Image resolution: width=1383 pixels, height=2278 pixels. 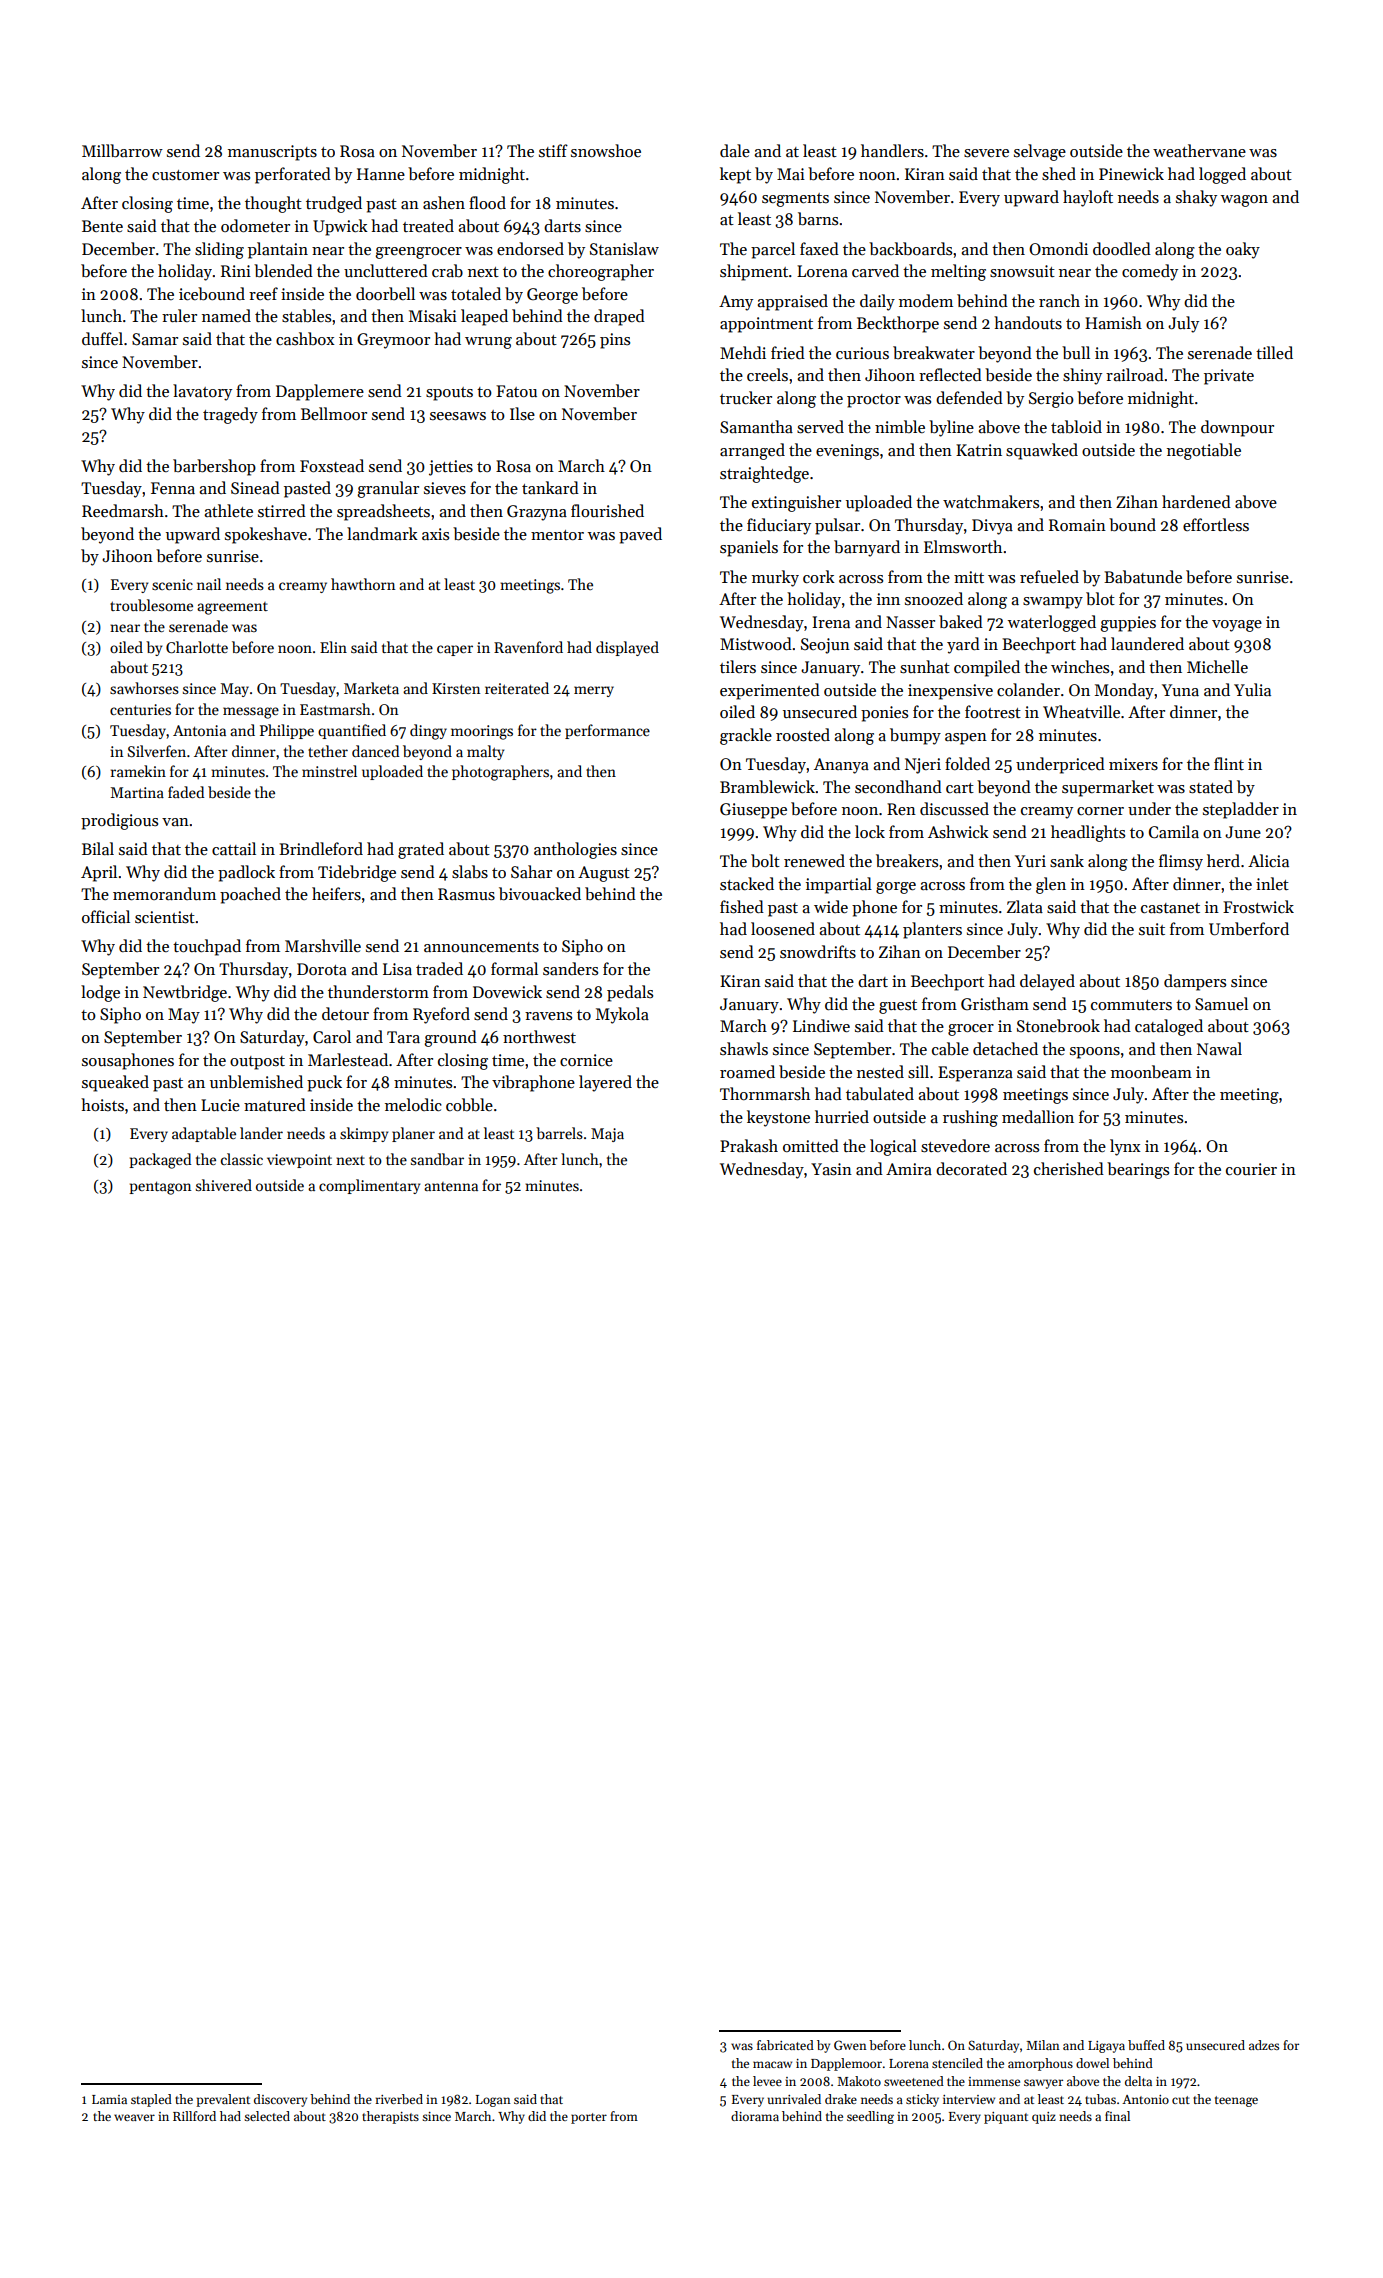 I want to click on selvage, so click(x=1040, y=152).
